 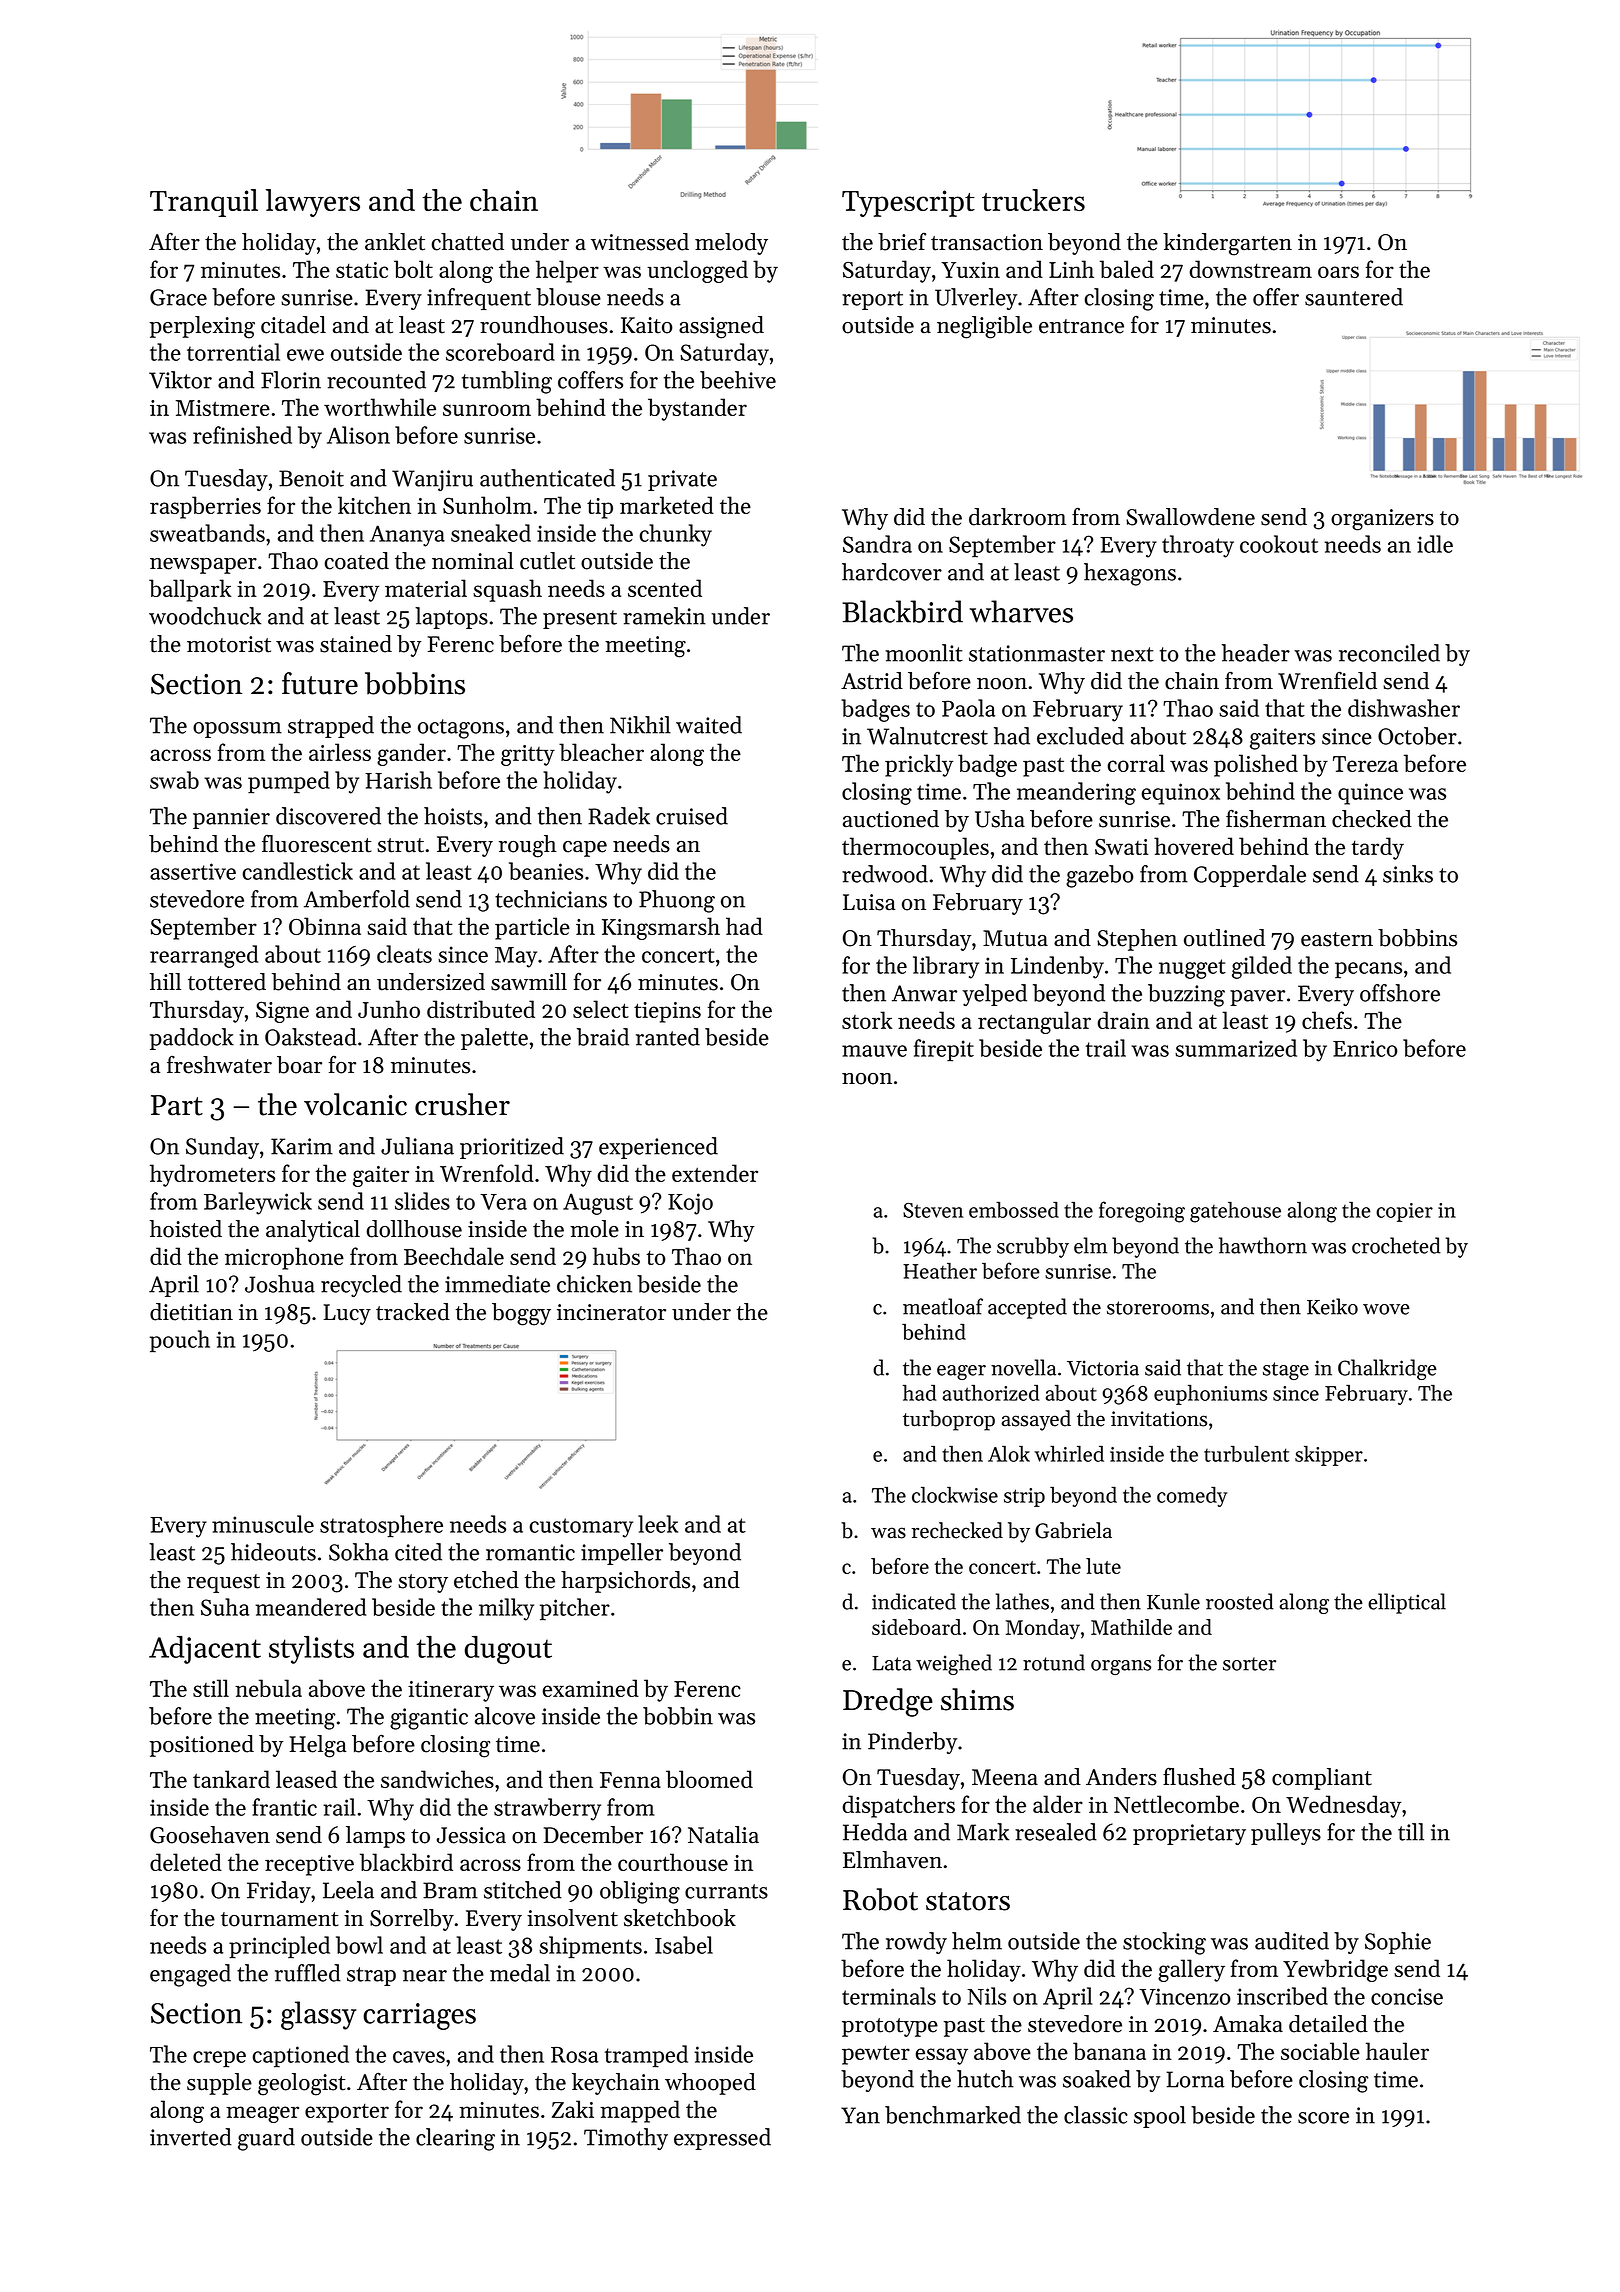 What do you see at coordinates (1382, 520) in the document?
I see `organizers` at bounding box center [1382, 520].
